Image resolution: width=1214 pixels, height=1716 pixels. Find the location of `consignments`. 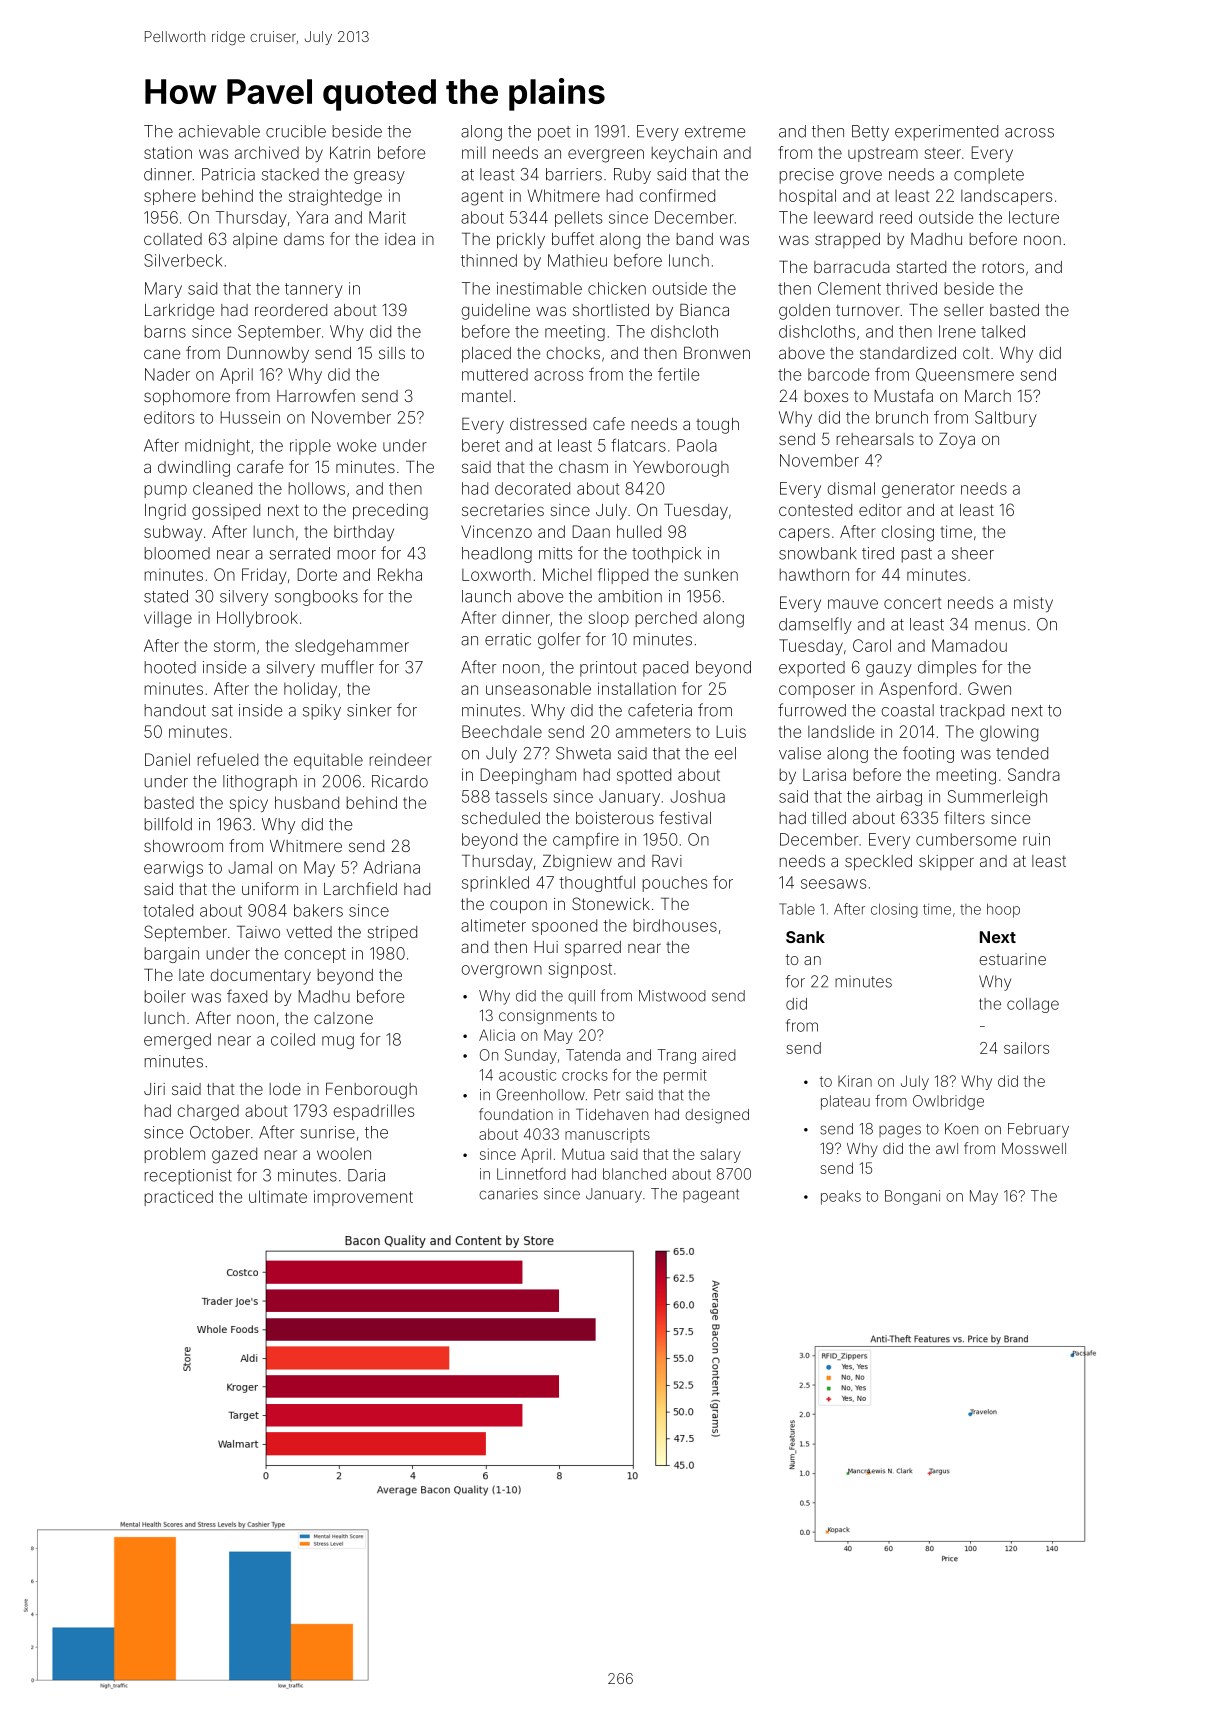

consignments is located at coordinates (548, 1017).
